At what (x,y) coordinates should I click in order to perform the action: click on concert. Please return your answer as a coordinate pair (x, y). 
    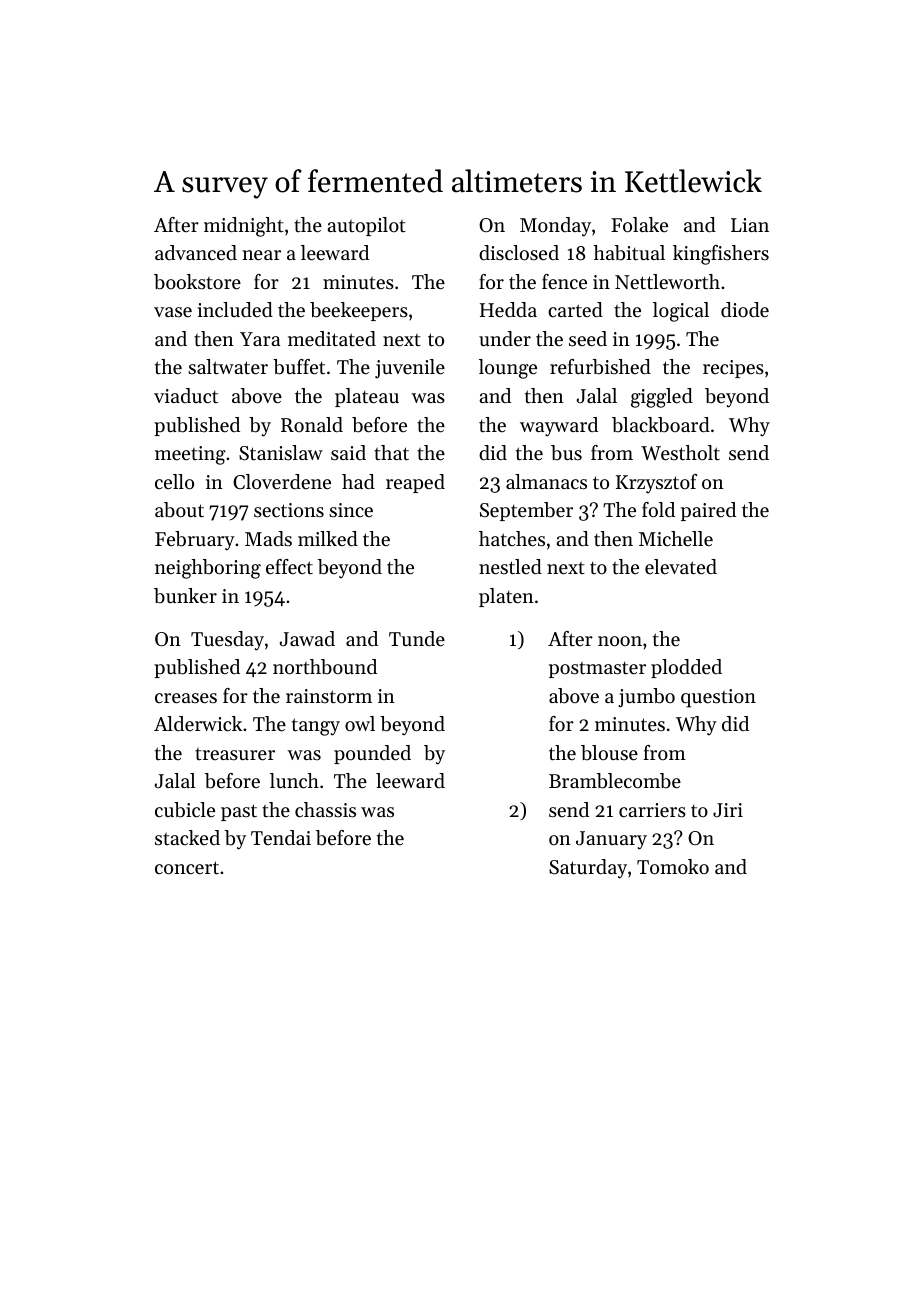
    Looking at the image, I should click on (187, 868).
